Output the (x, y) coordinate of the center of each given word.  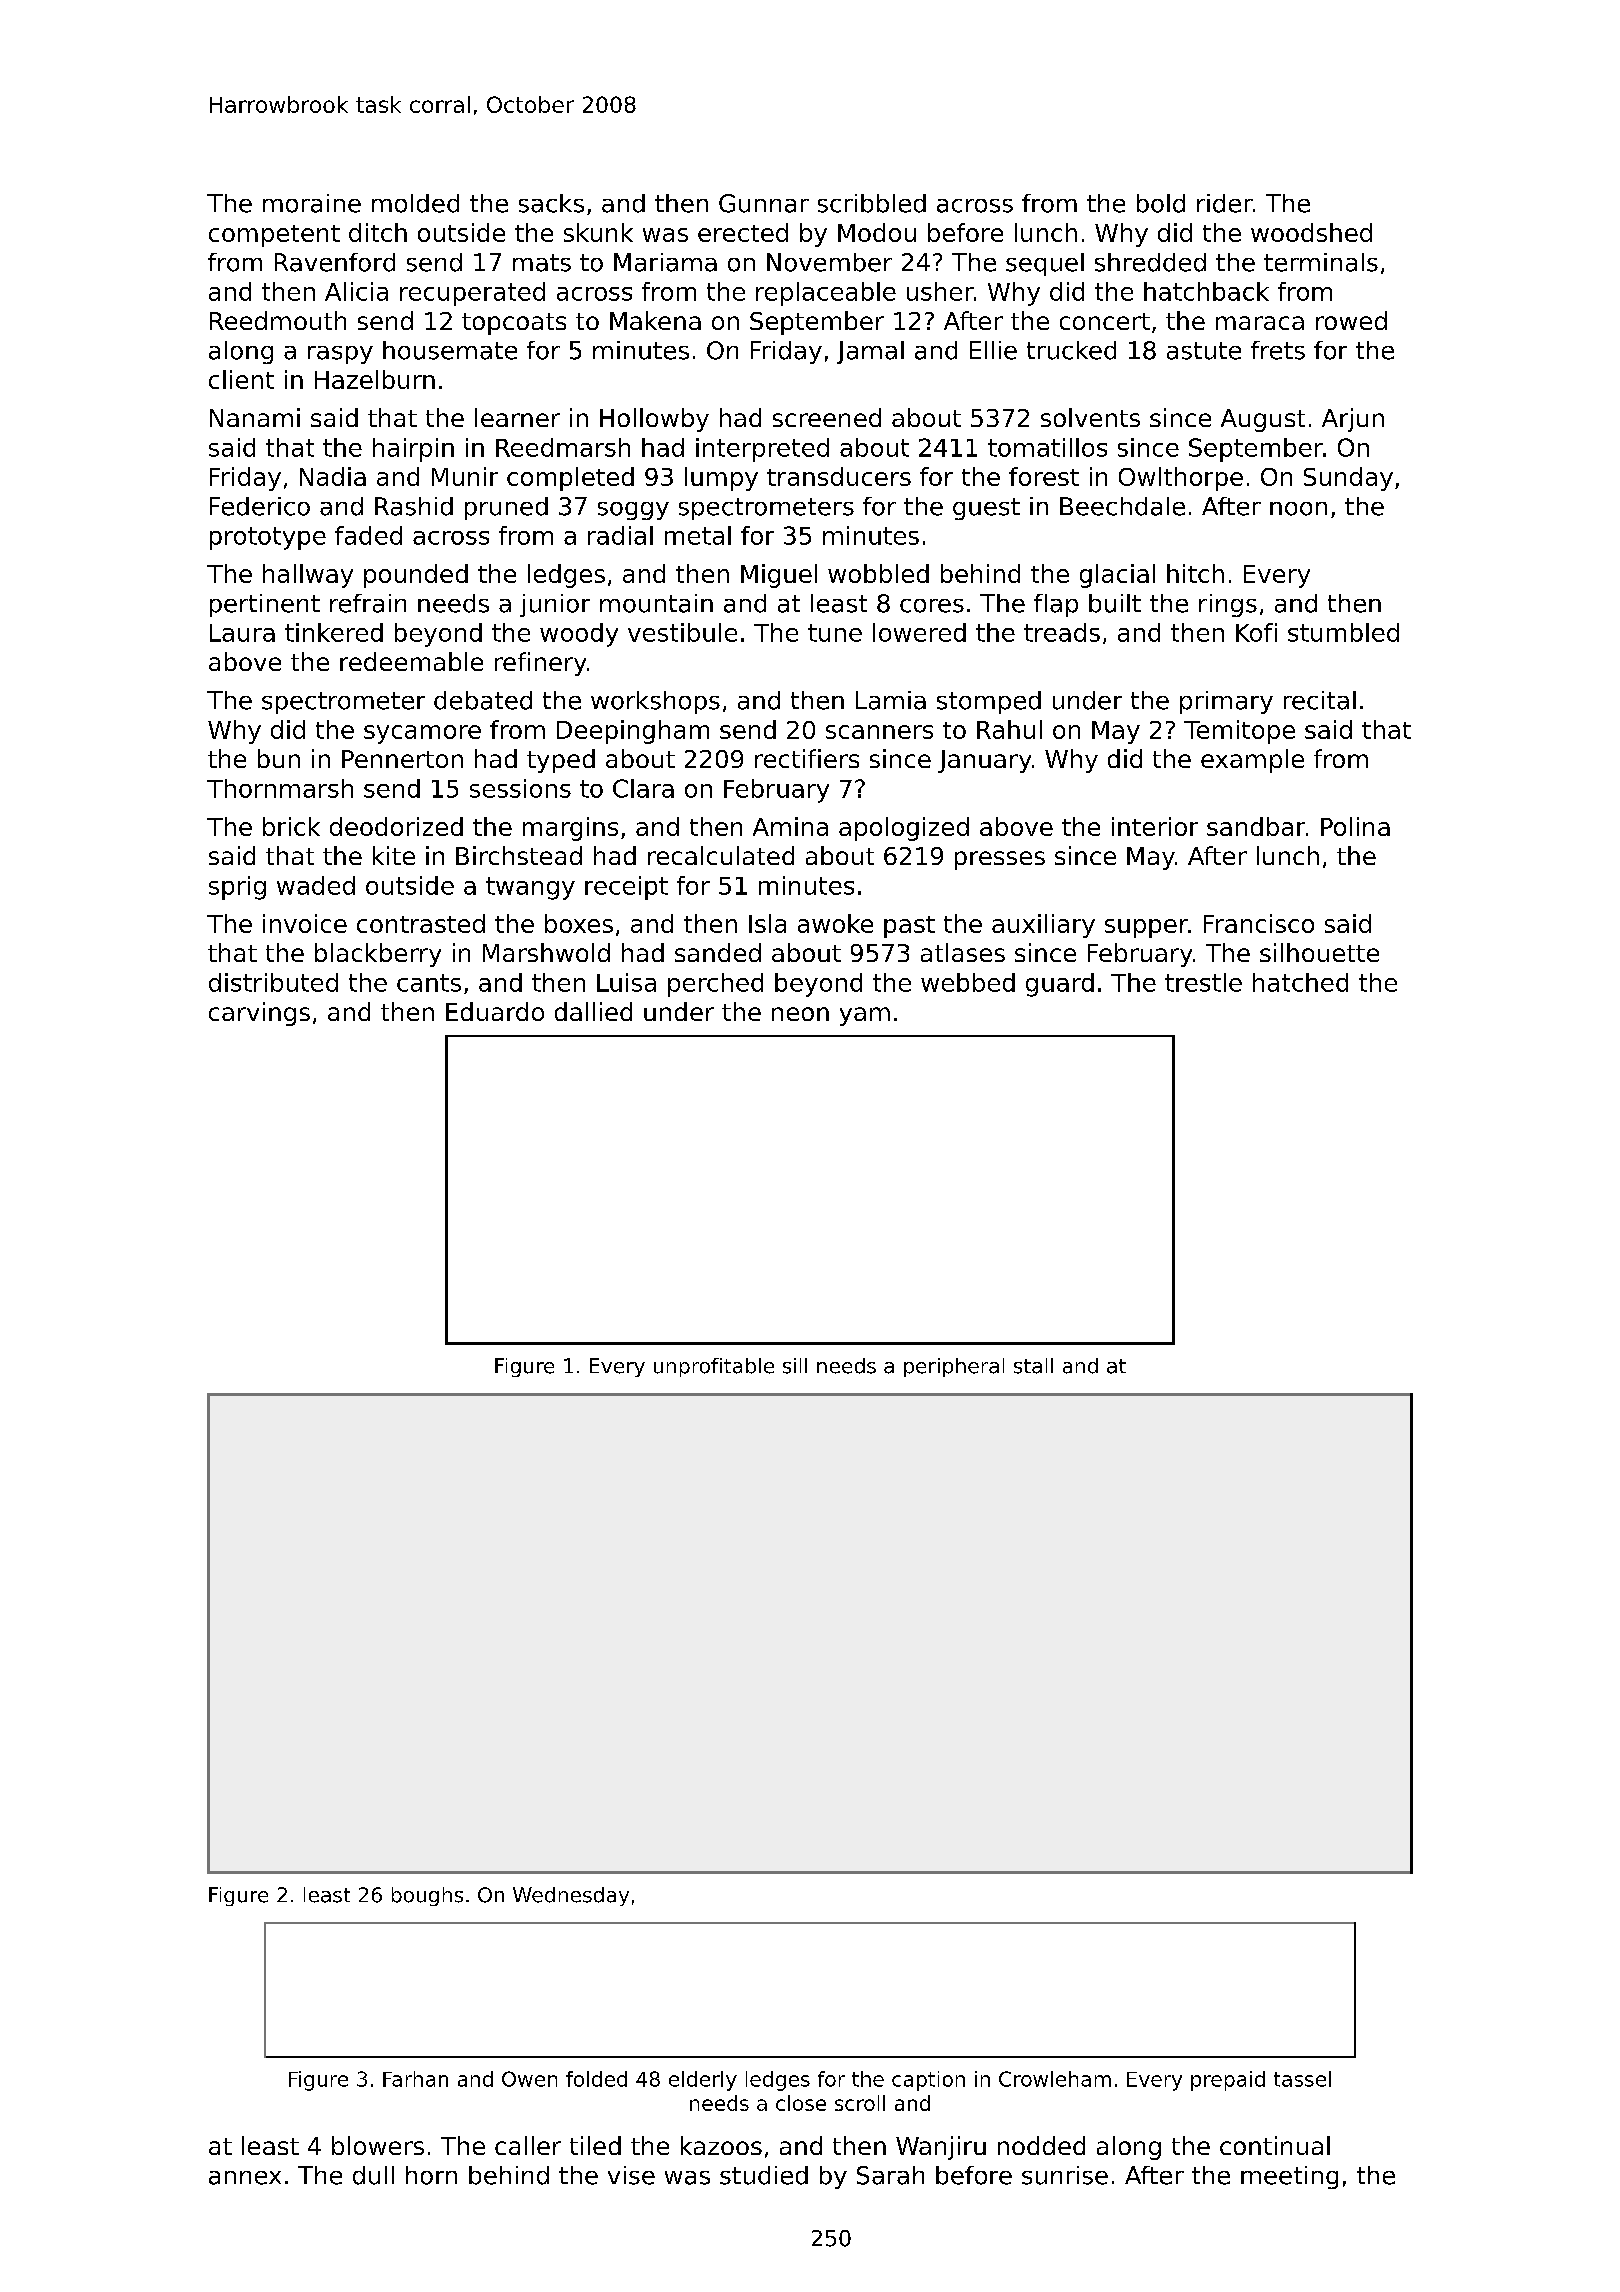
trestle (1203, 982)
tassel (1302, 2079)
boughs (427, 1896)
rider (1225, 203)
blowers (378, 2145)
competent (274, 236)
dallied (593, 1011)
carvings (259, 1014)
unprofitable (714, 1367)
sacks (551, 203)
